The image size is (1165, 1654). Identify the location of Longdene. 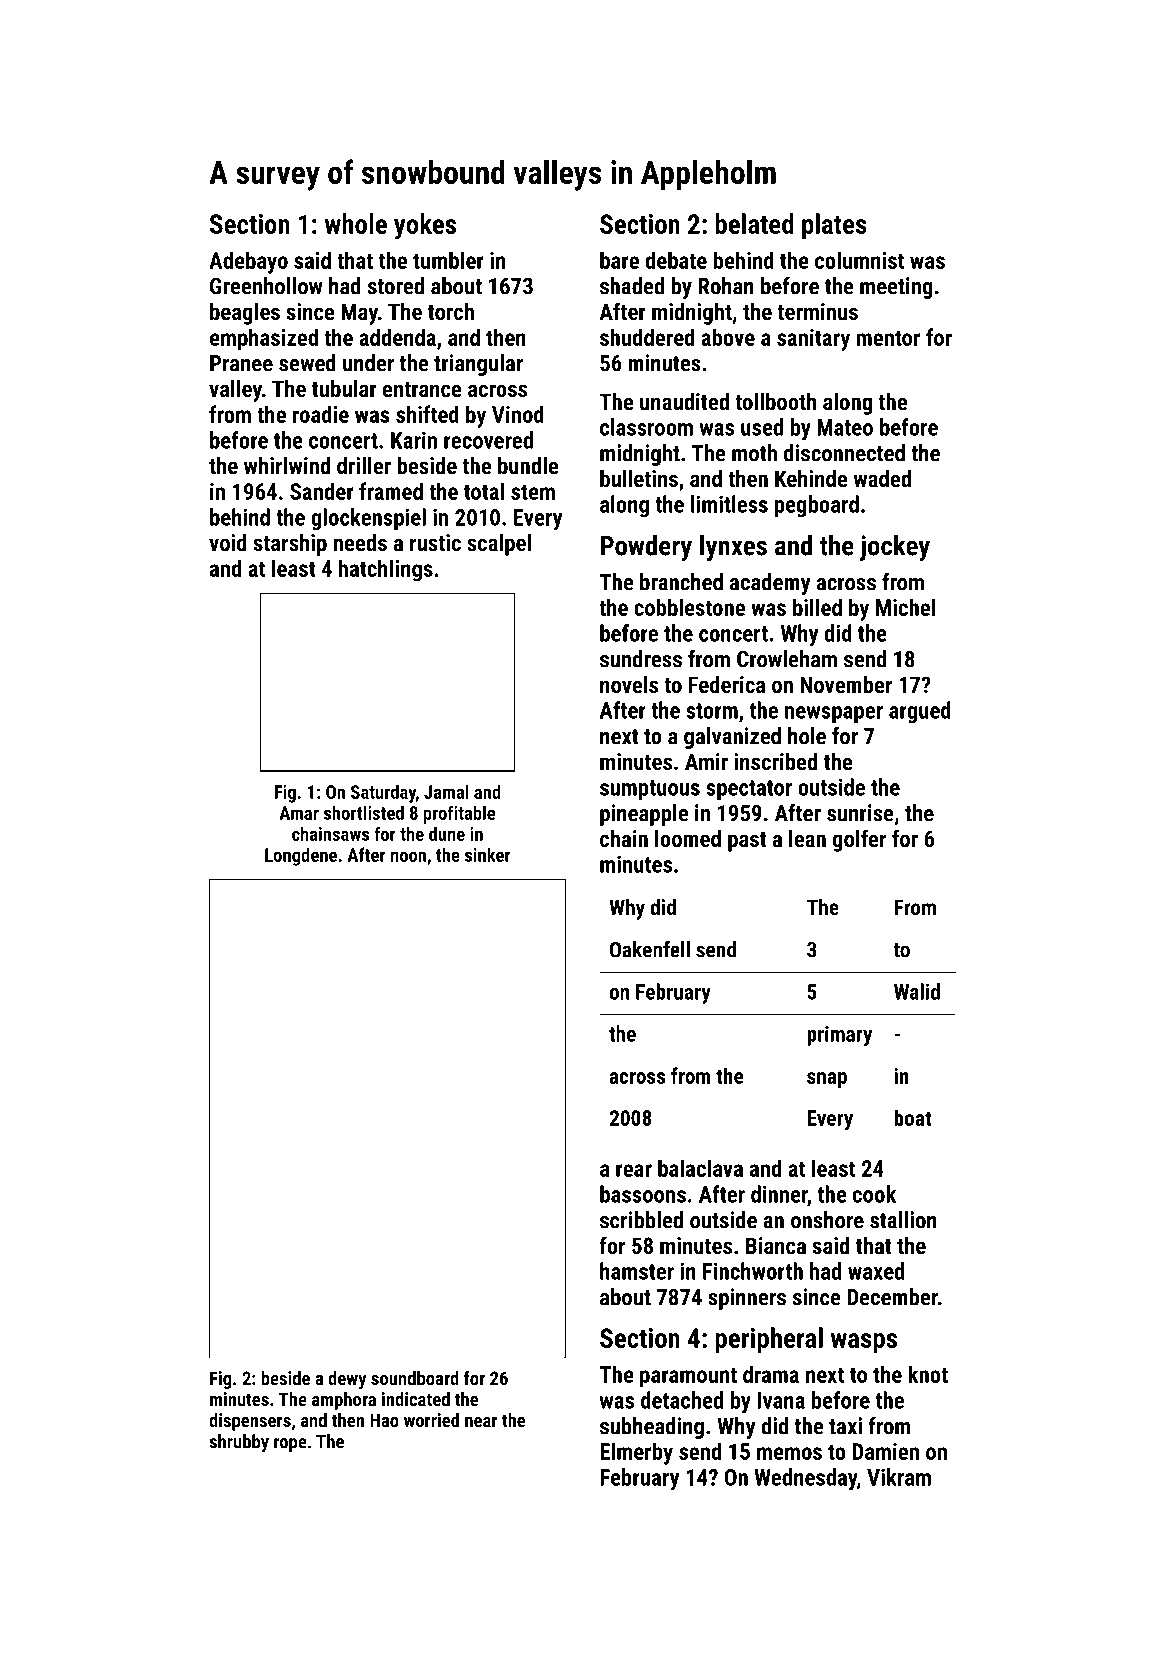
(301, 856).
